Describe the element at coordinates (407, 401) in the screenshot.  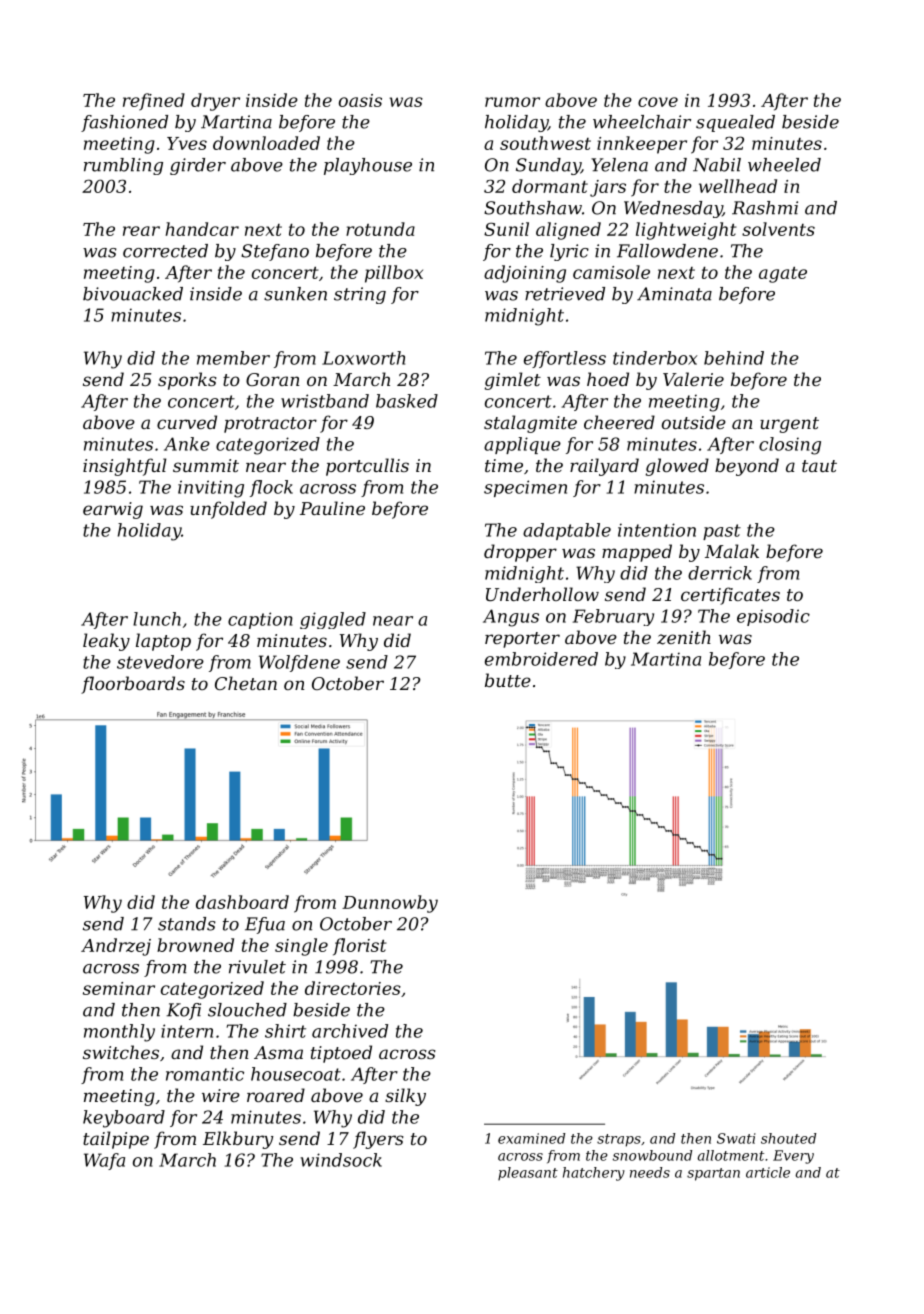
I see `basked` at that location.
